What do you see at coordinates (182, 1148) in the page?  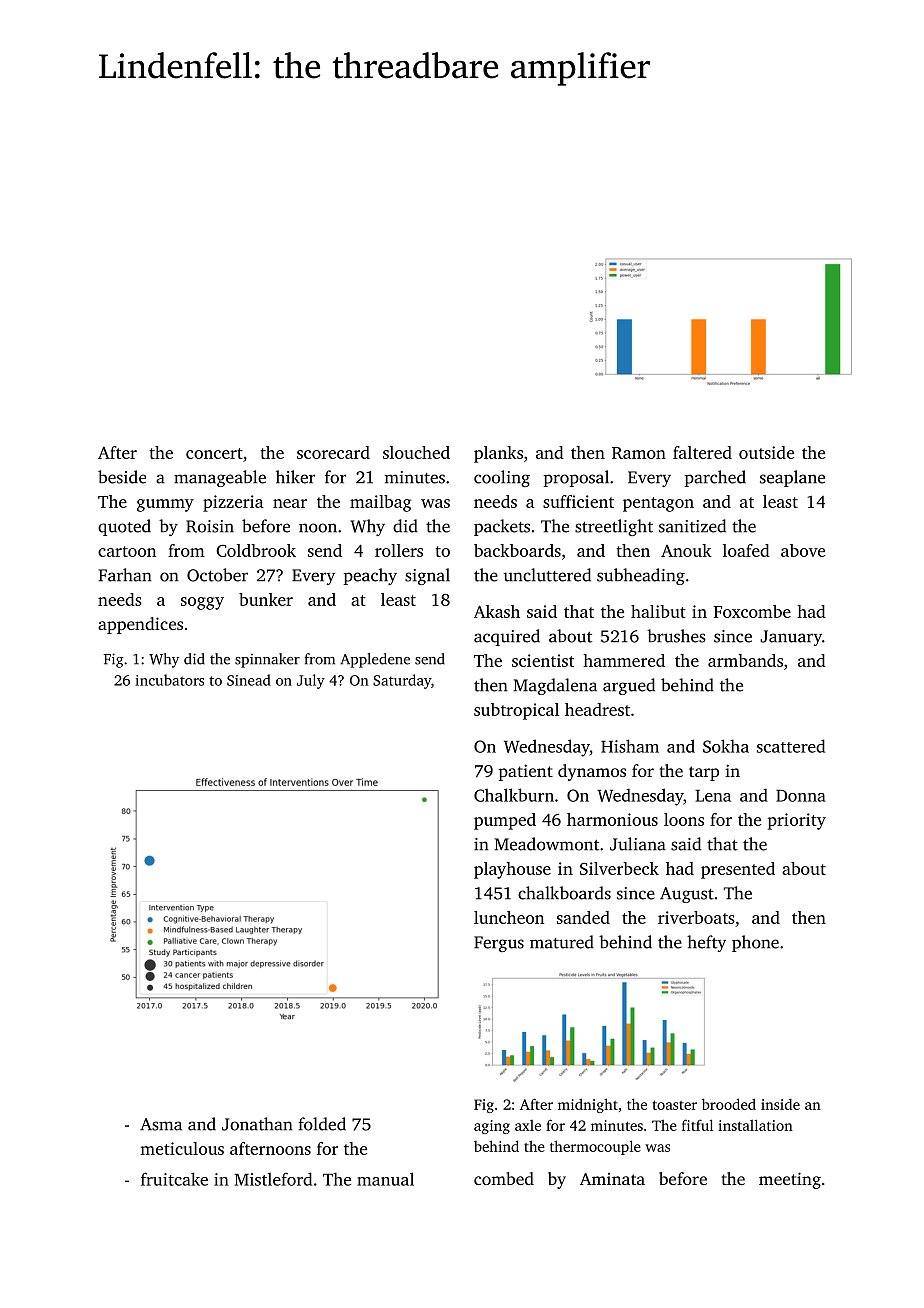 I see `meticulous` at bounding box center [182, 1148].
